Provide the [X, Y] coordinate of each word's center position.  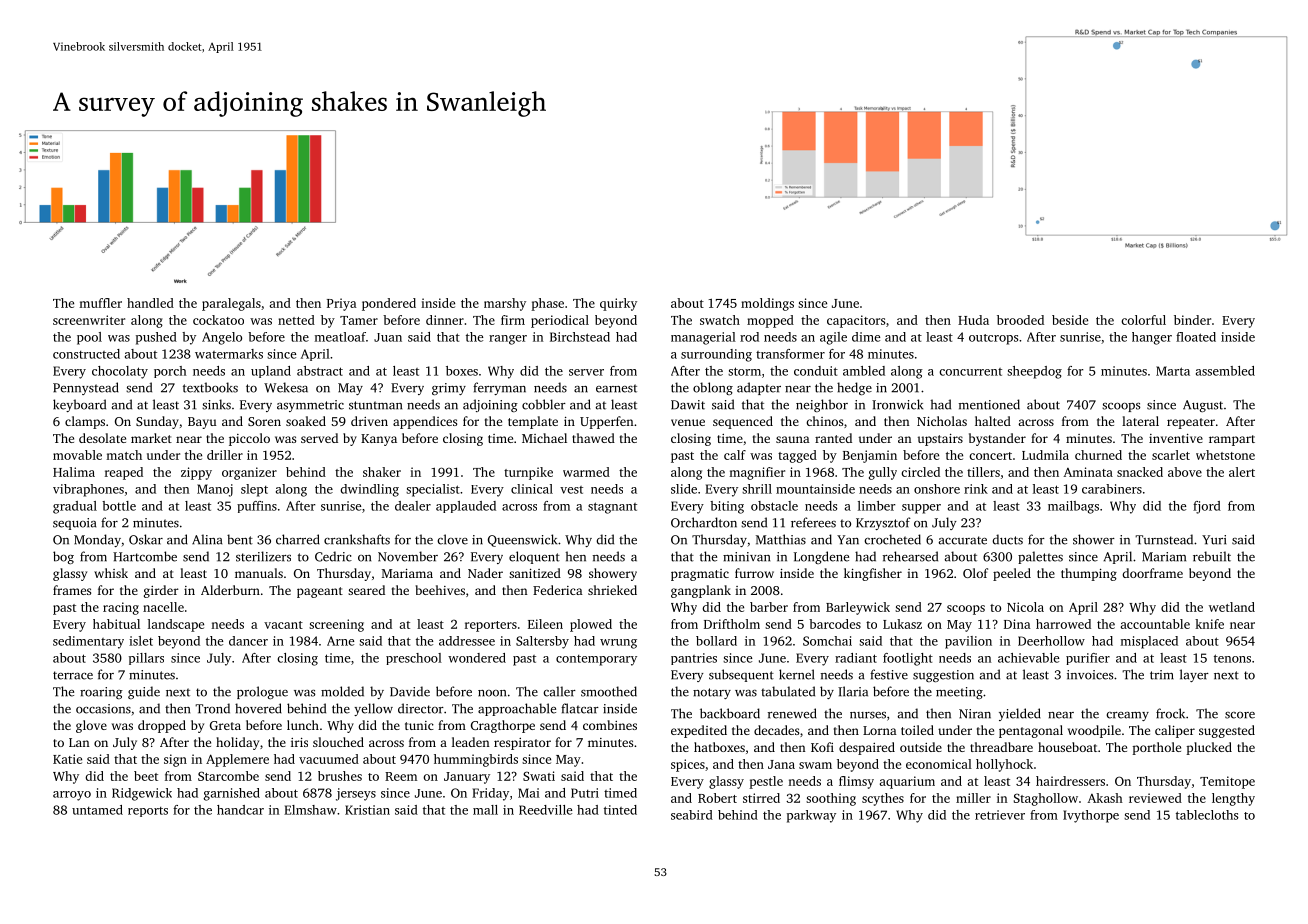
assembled [1225, 371]
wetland [1232, 607]
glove [91, 726]
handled [150, 303]
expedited [699, 731]
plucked [1209, 748]
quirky [618, 304]
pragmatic [700, 575]
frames [72, 590]
